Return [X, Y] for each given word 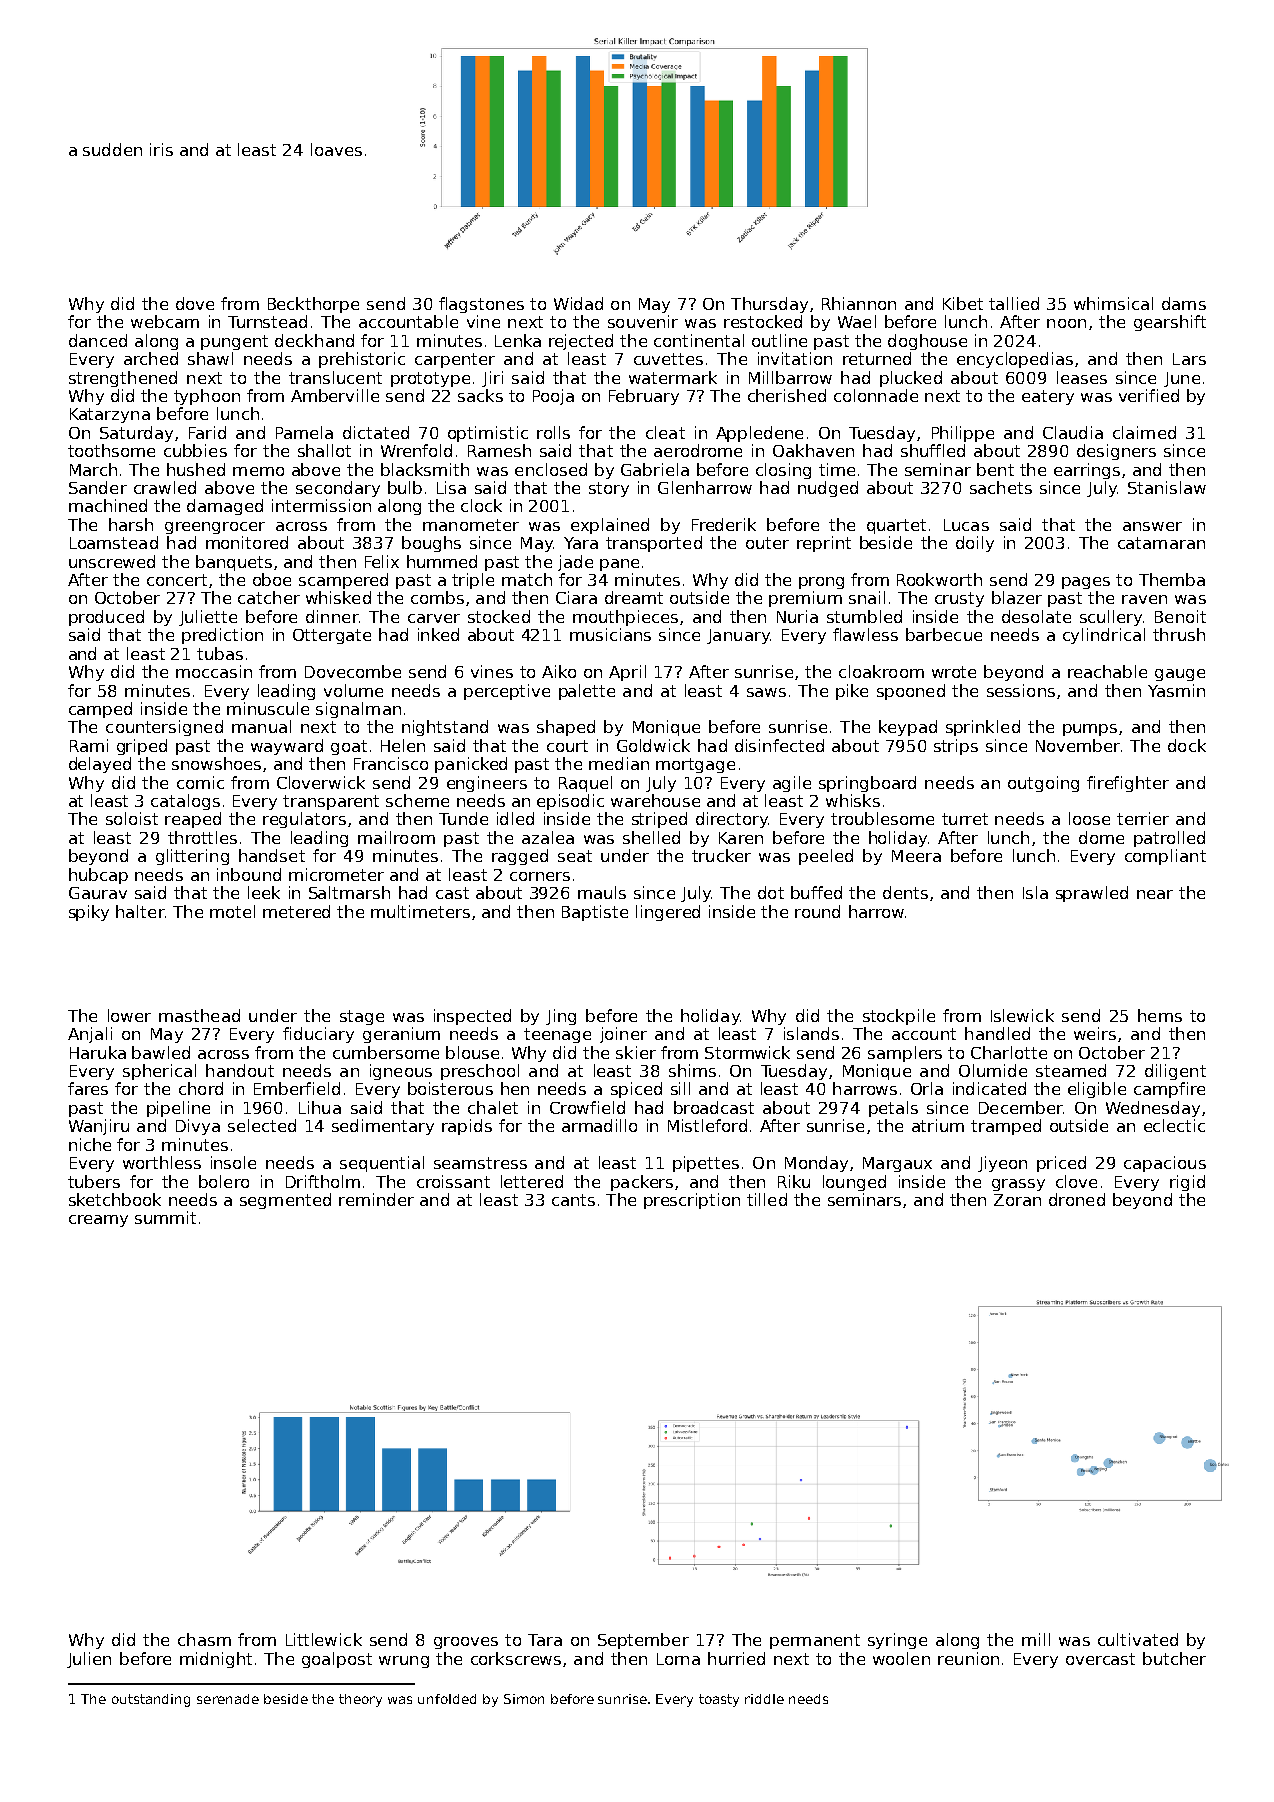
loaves [336, 149]
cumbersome [386, 1052]
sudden [112, 149]
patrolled [1169, 839]
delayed [100, 765]
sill [680, 1088]
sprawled [1092, 894]
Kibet [963, 303]
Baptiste [595, 913]
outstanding [151, 1700]
